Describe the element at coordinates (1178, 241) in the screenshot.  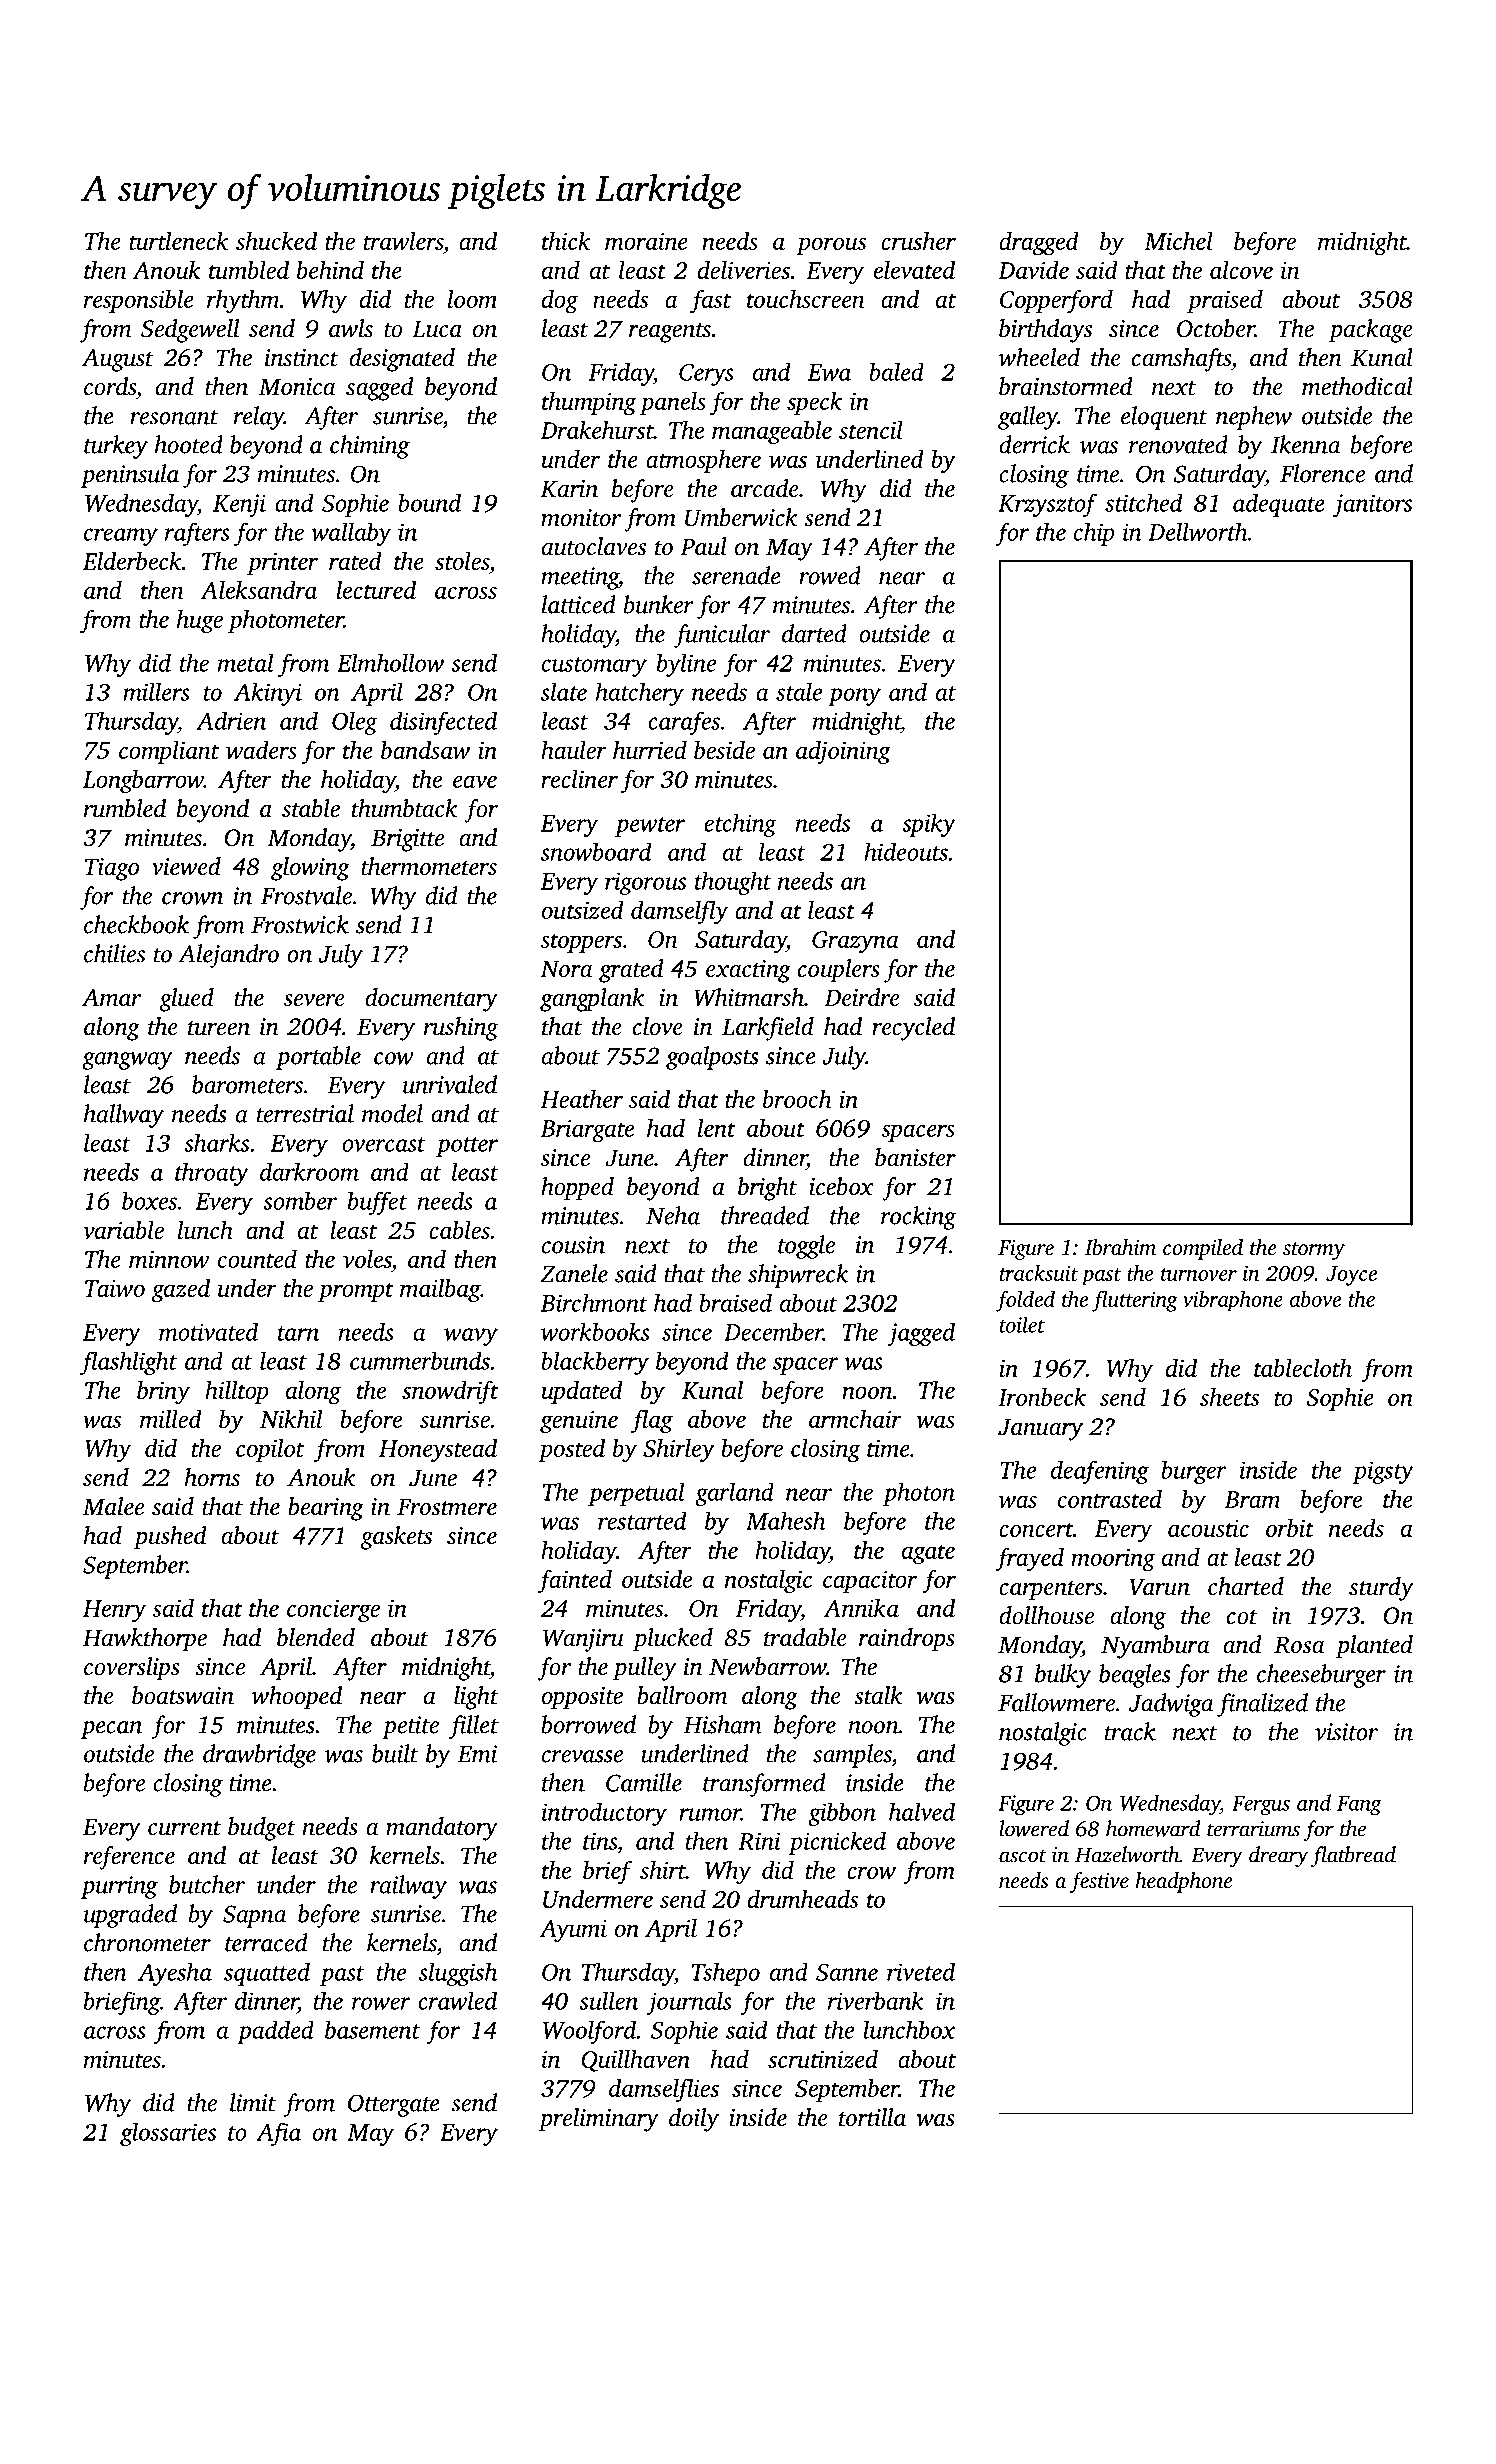
I see `Michel` at that location.
